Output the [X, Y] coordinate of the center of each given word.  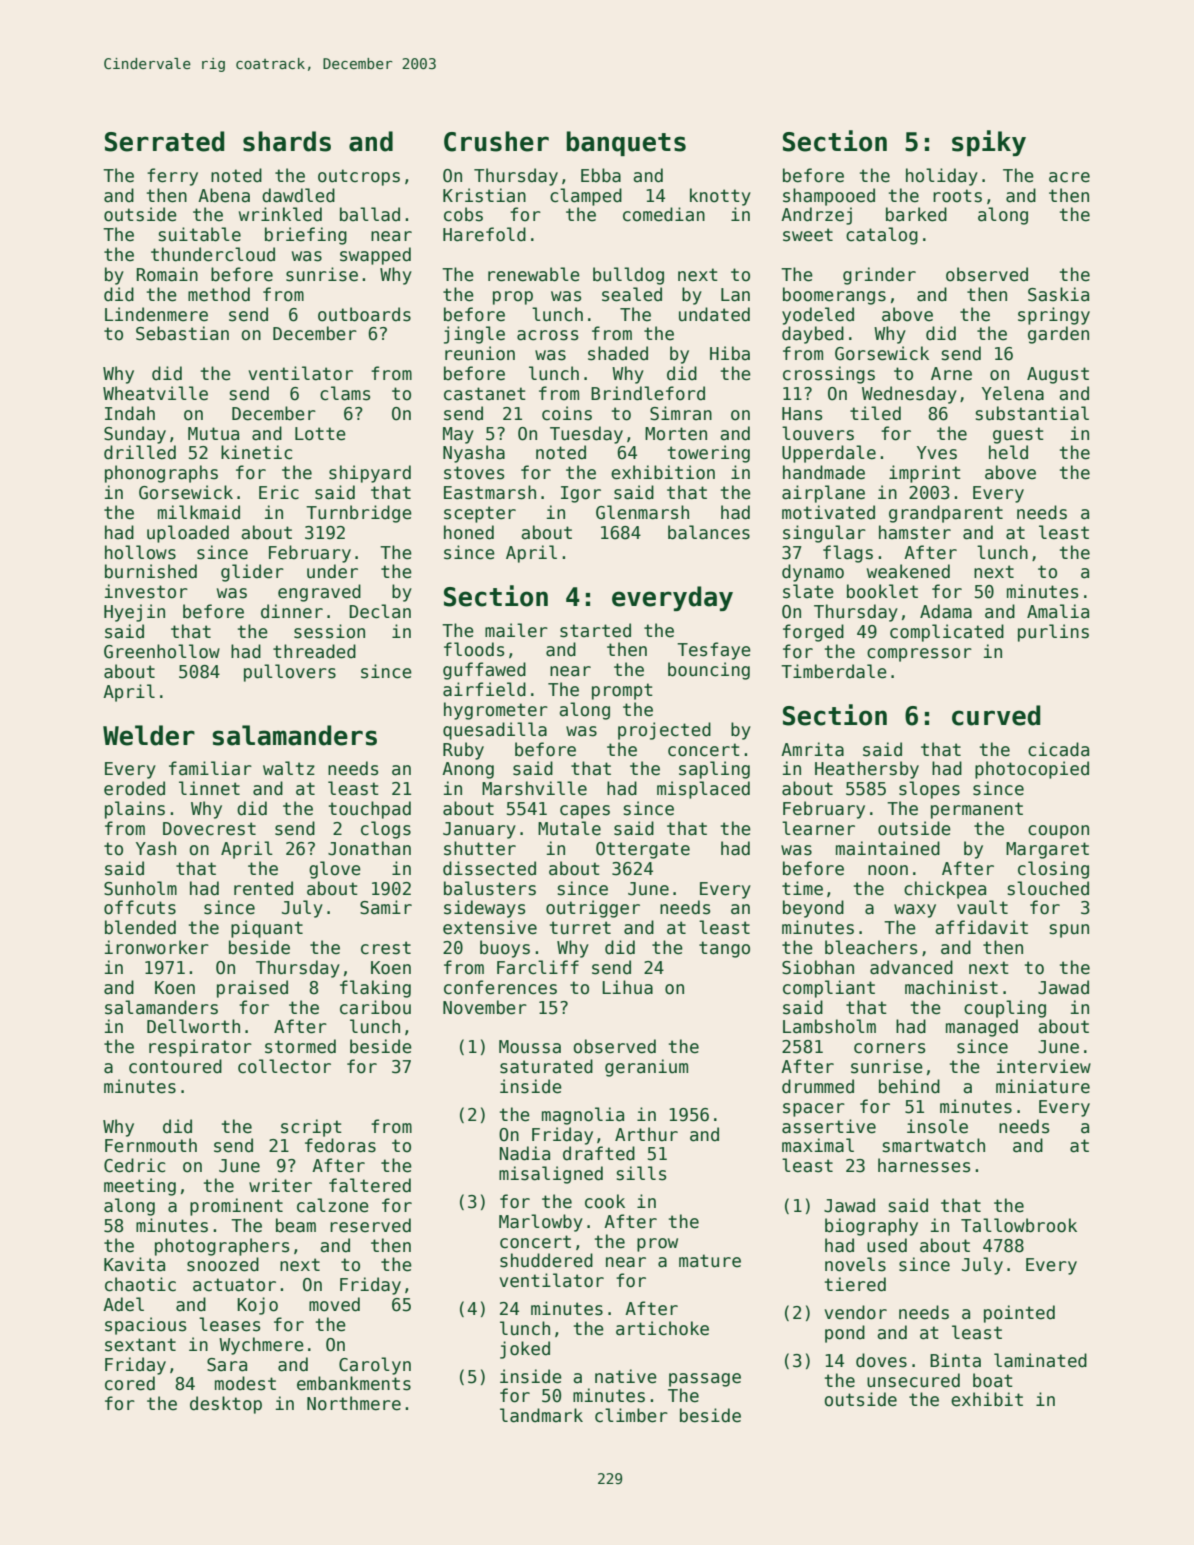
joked [525, 1350]
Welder [149, 735]
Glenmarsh [642, 512]
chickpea [945, 890]
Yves [937, 453]
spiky [989, 143]
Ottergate [643, 850]
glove [335, 870]
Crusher [496, 141]
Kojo [257, 1306]
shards [287, 141]
